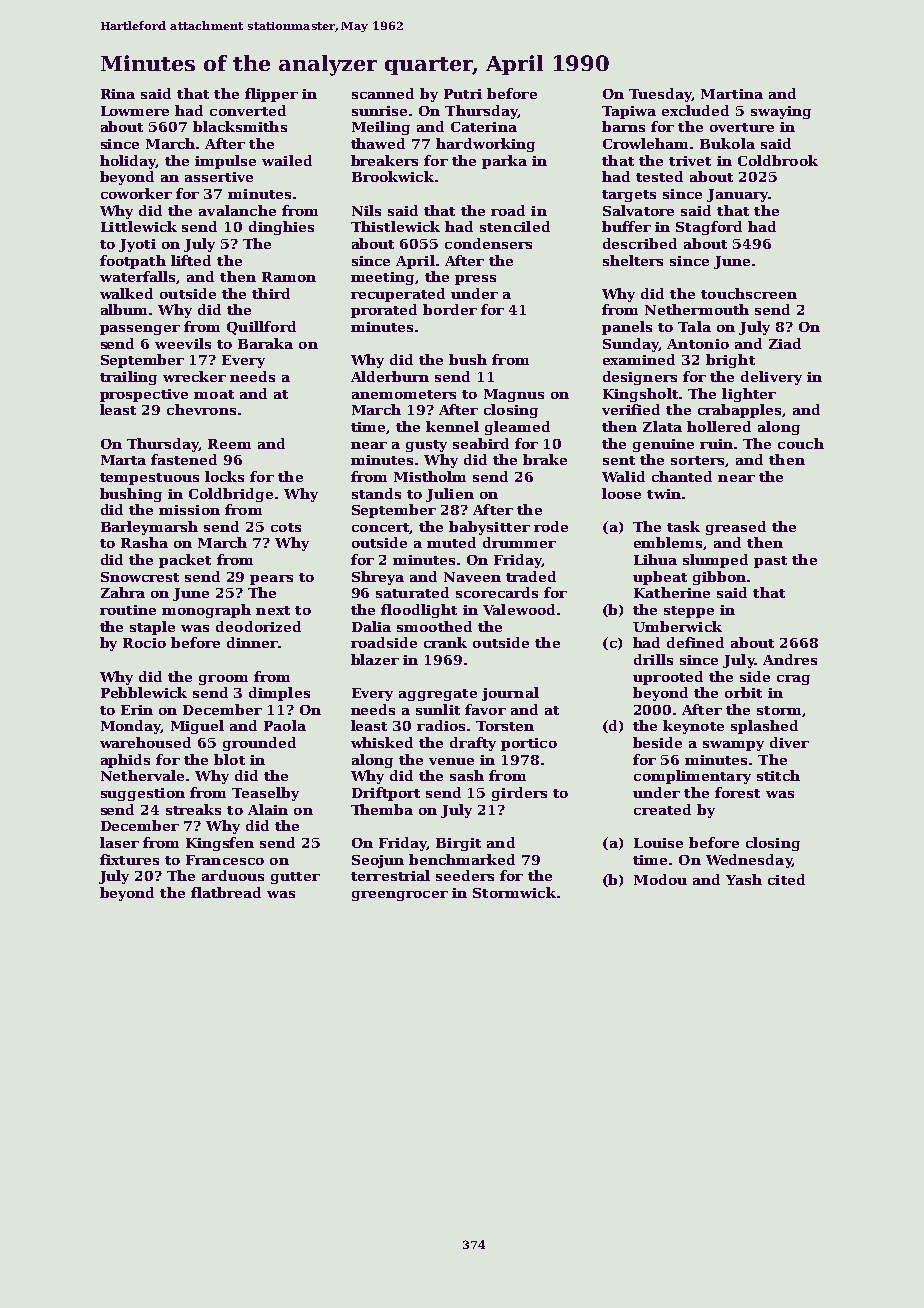 This page has width=924, height=1308. What do you see at coordinates (786, 879) in the page?
I see `cited` at bounding box center [786, 879].
